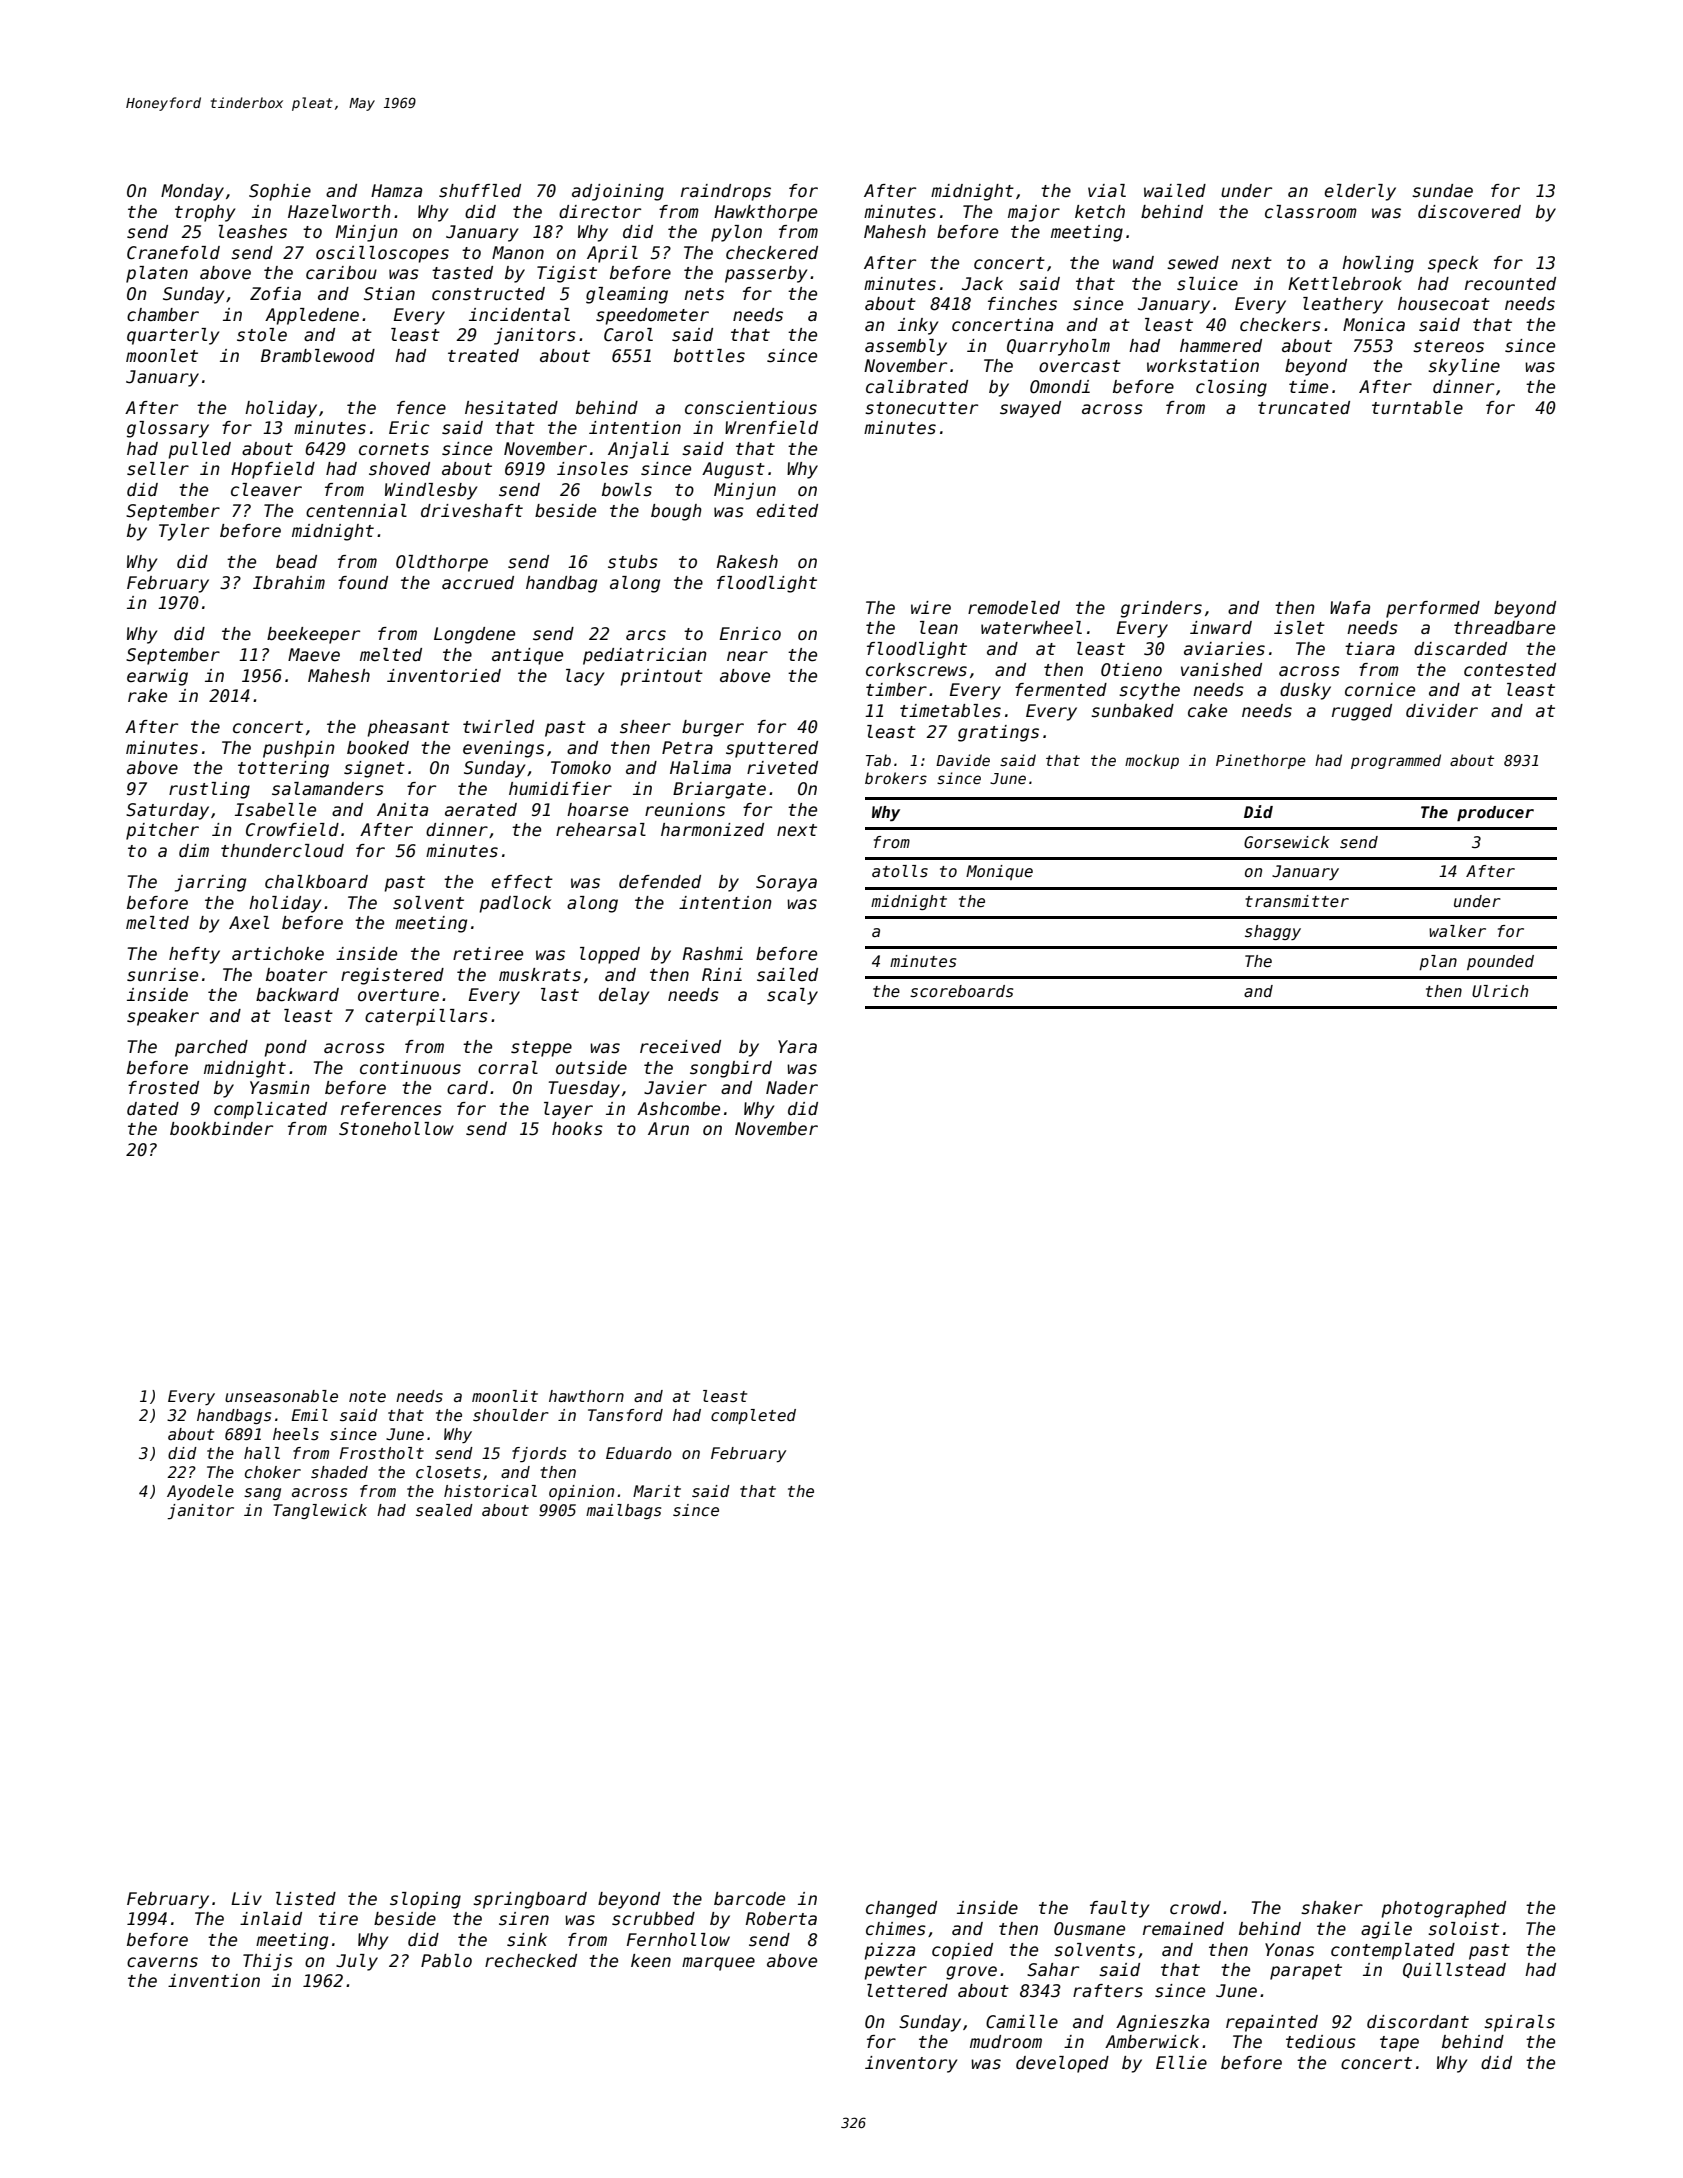  What do you see at coordinates (668, 1128) in the image?
I see `Arun` at bounding box center [668, 1128].
